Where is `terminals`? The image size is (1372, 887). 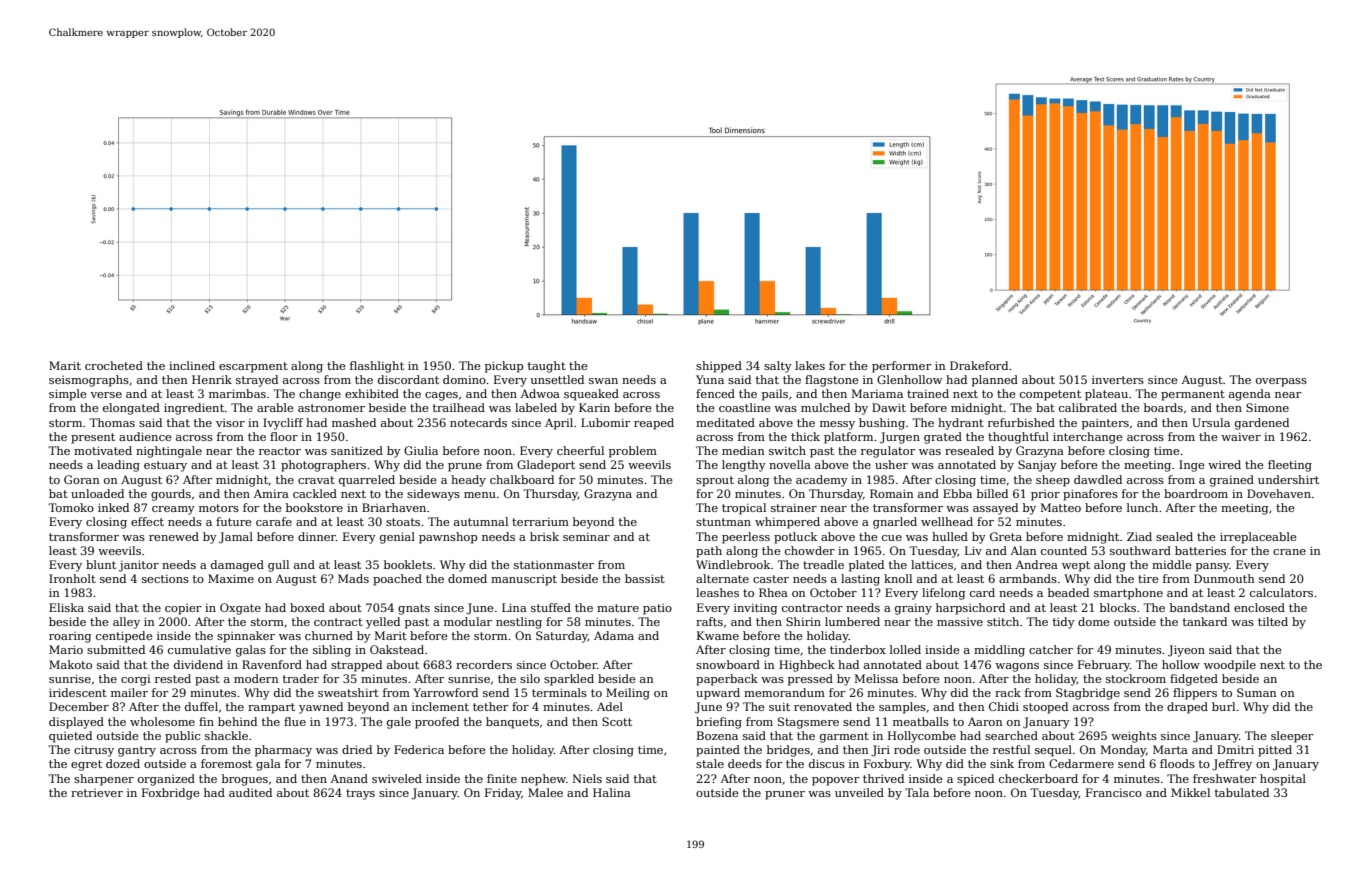
terminals is located at coordinates (559, 692).
